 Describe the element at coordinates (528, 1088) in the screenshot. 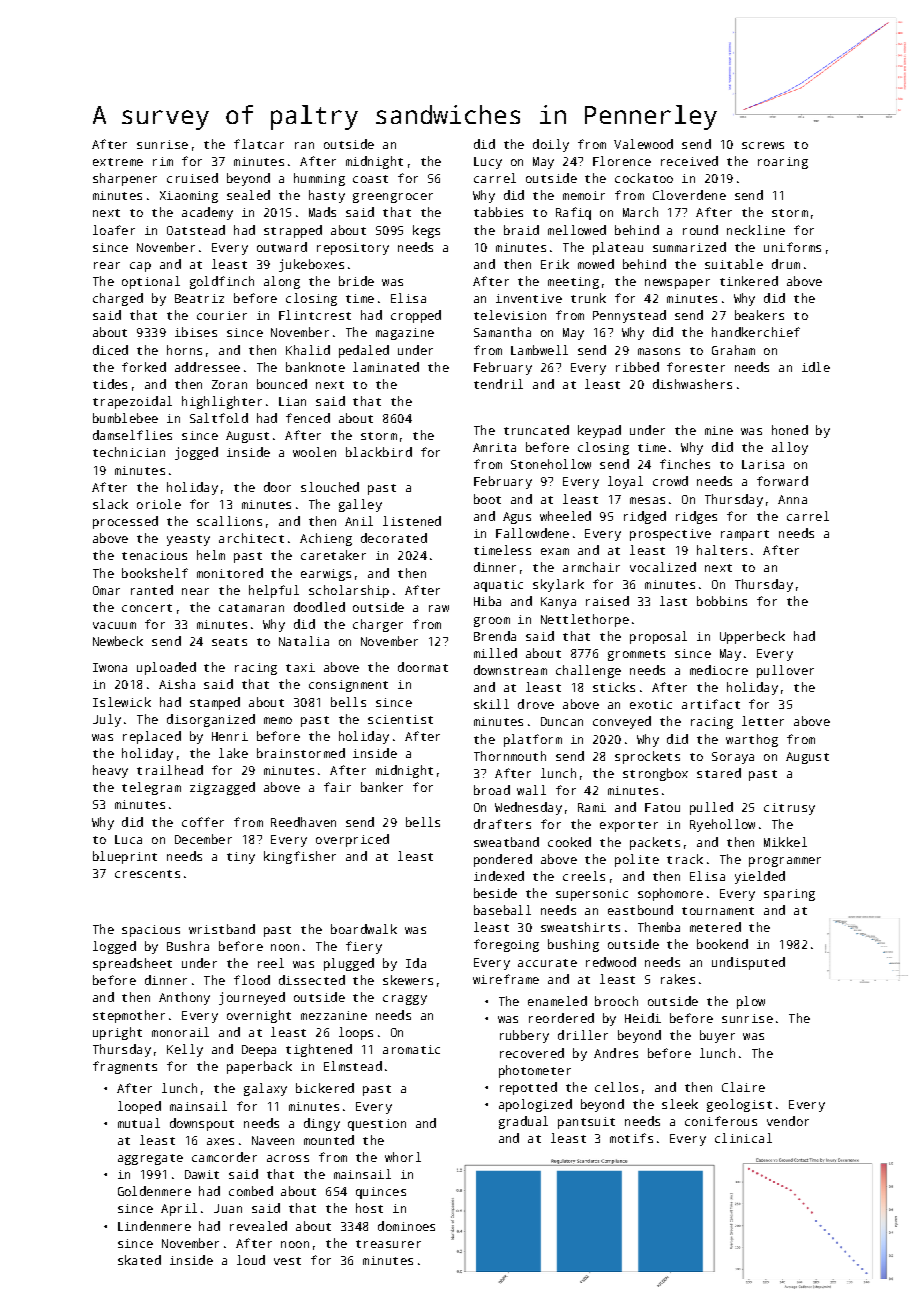

I see `repotted` at that location.
